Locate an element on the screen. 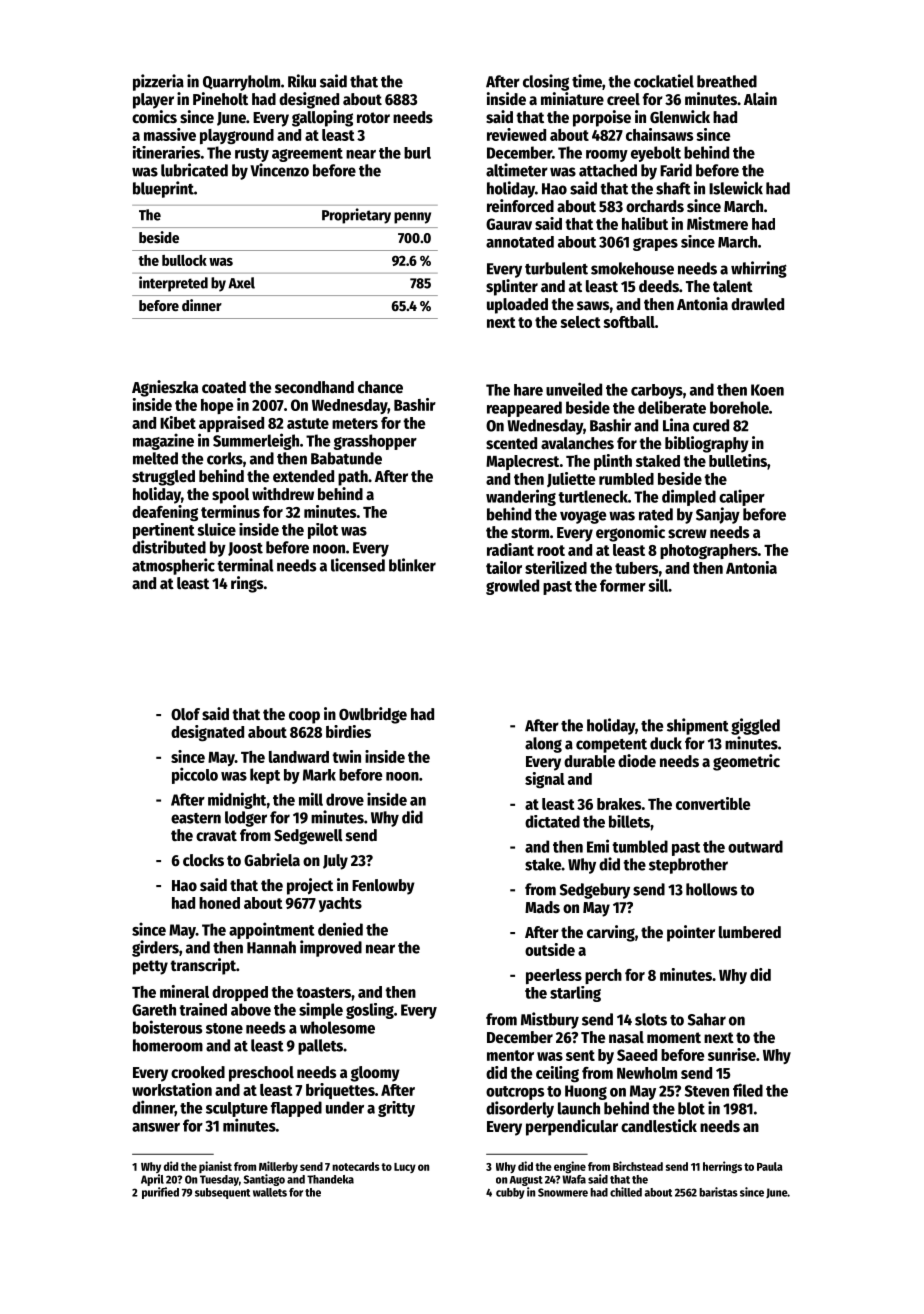  purified is located at coordinates (160, 1193).
